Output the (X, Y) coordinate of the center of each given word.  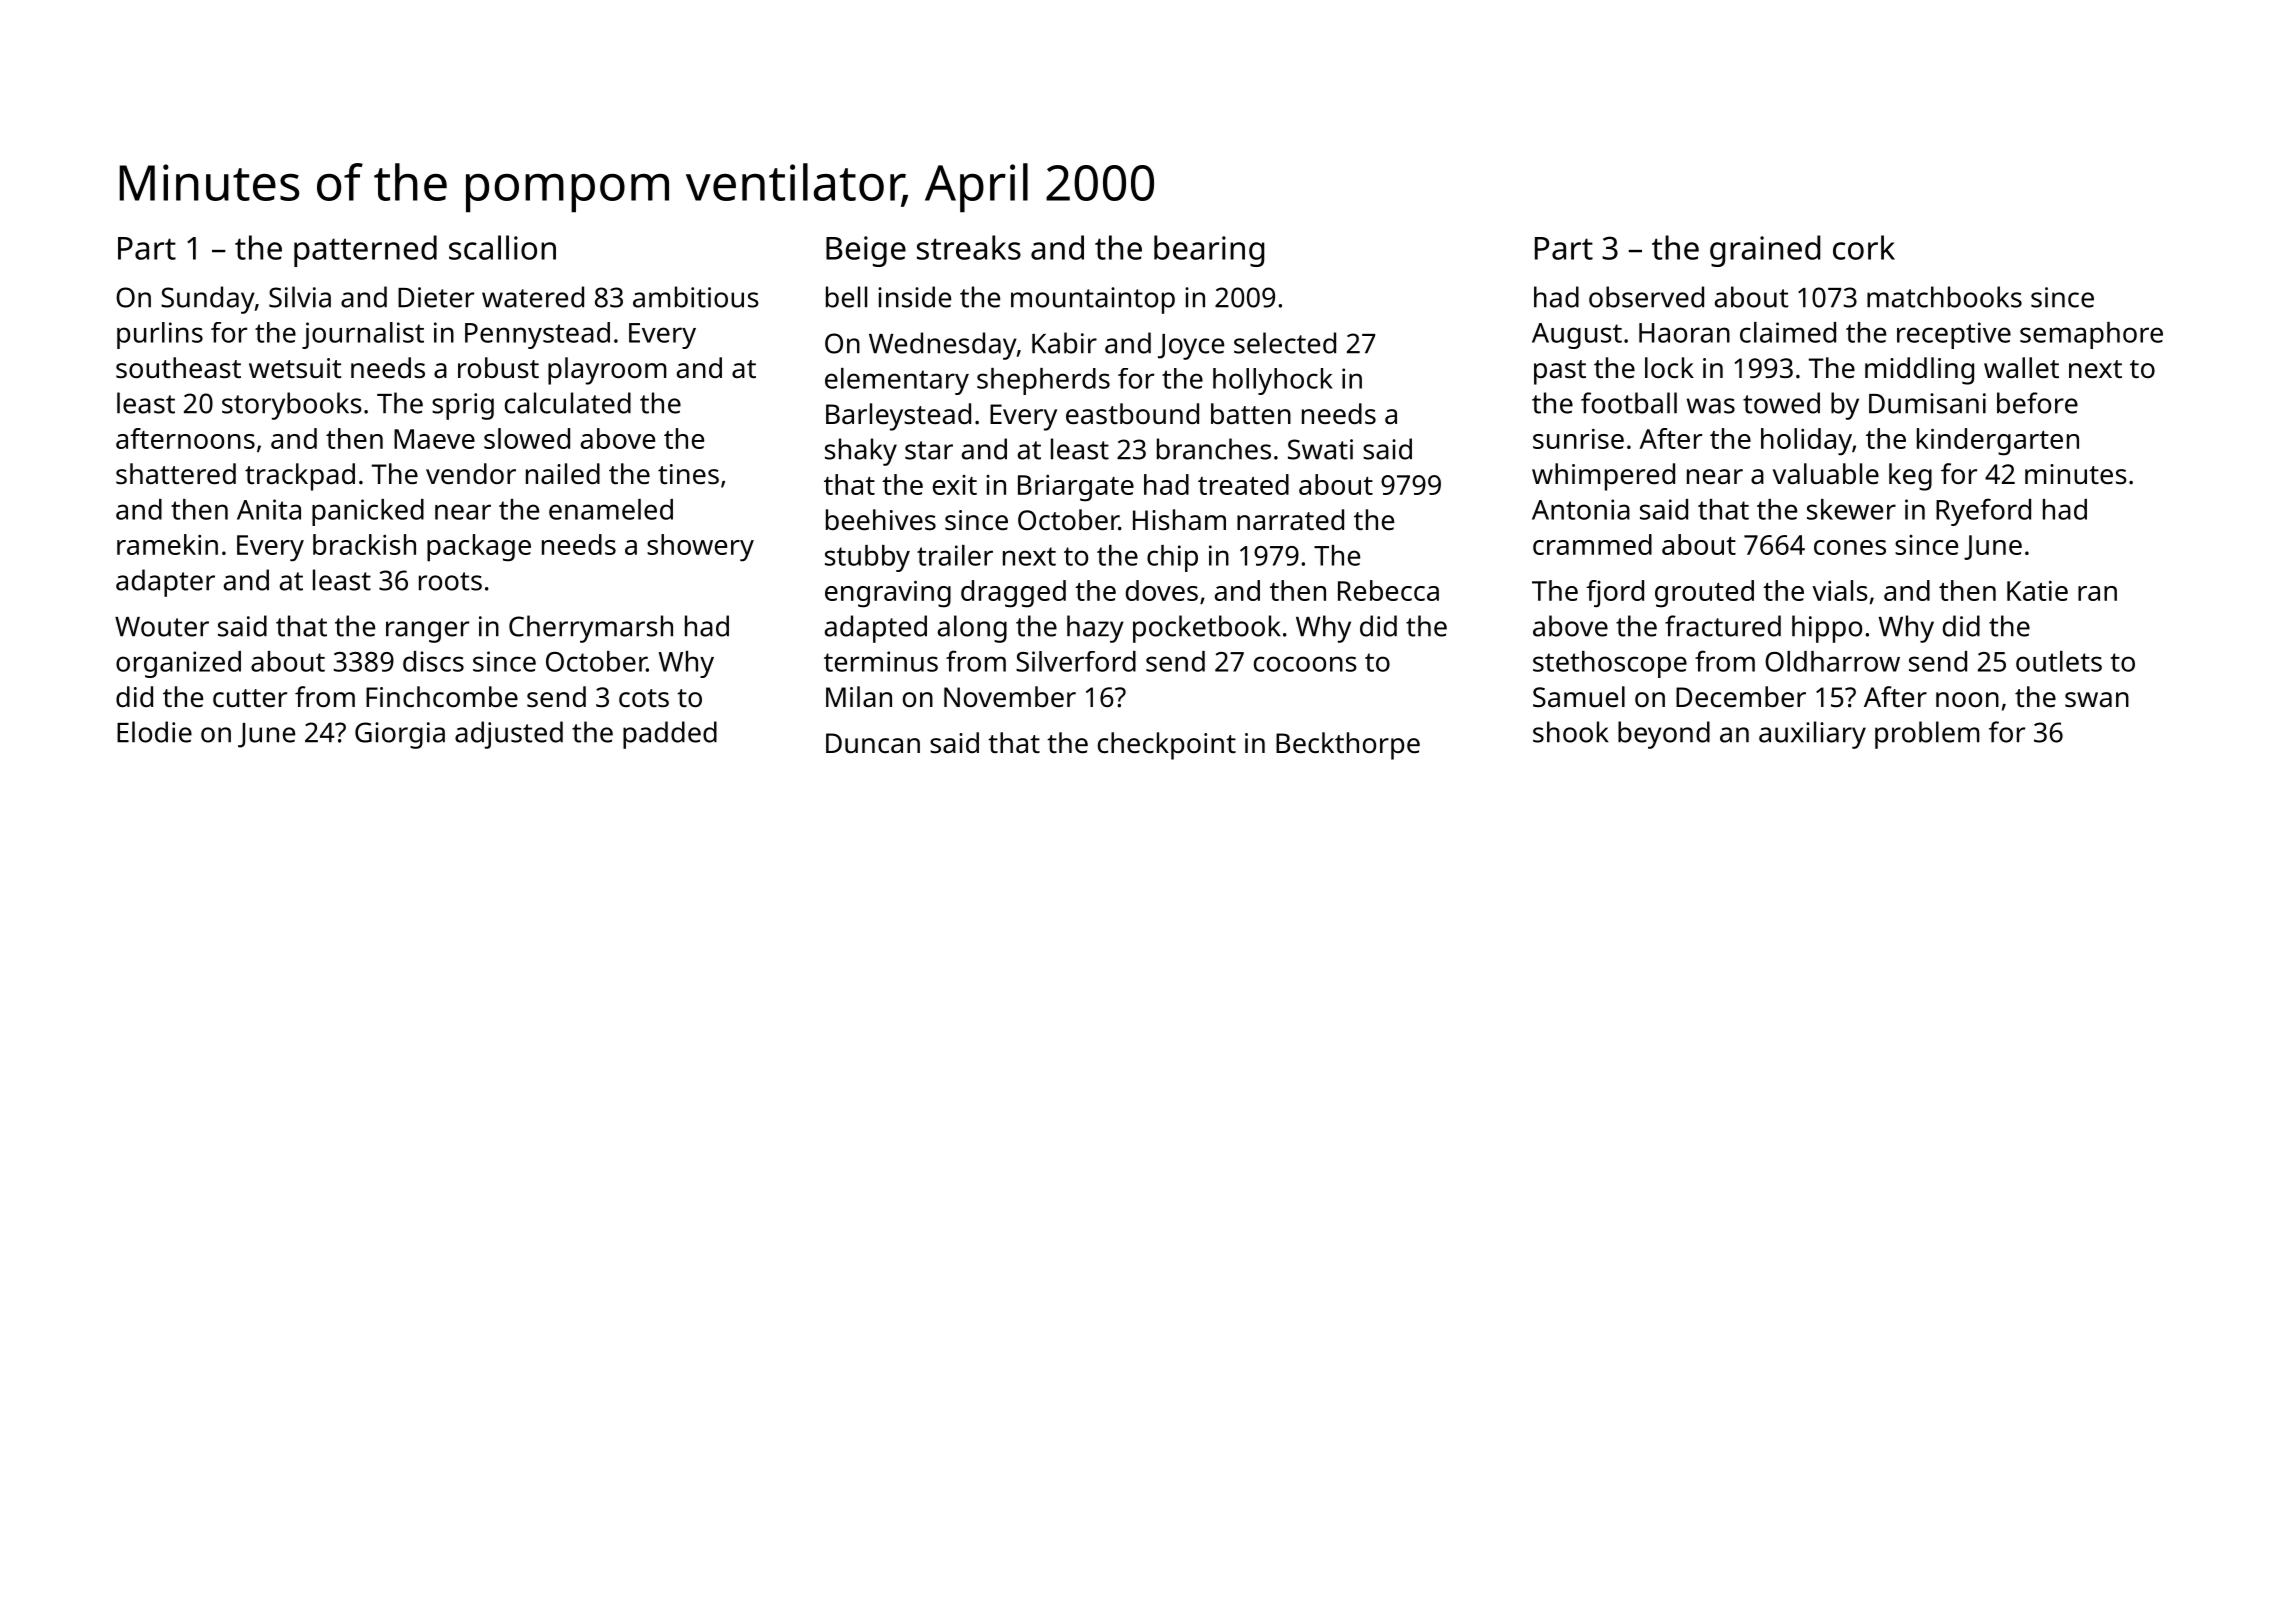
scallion (502, 247)
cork (1864, 247)
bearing (1209, 251)
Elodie (154, 732)
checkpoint (1167, 746)
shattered (176, 474)
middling (1919, 371)
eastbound (1132, 413)
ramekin (167, 544)
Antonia (1581, 509)
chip (1172, 558)
